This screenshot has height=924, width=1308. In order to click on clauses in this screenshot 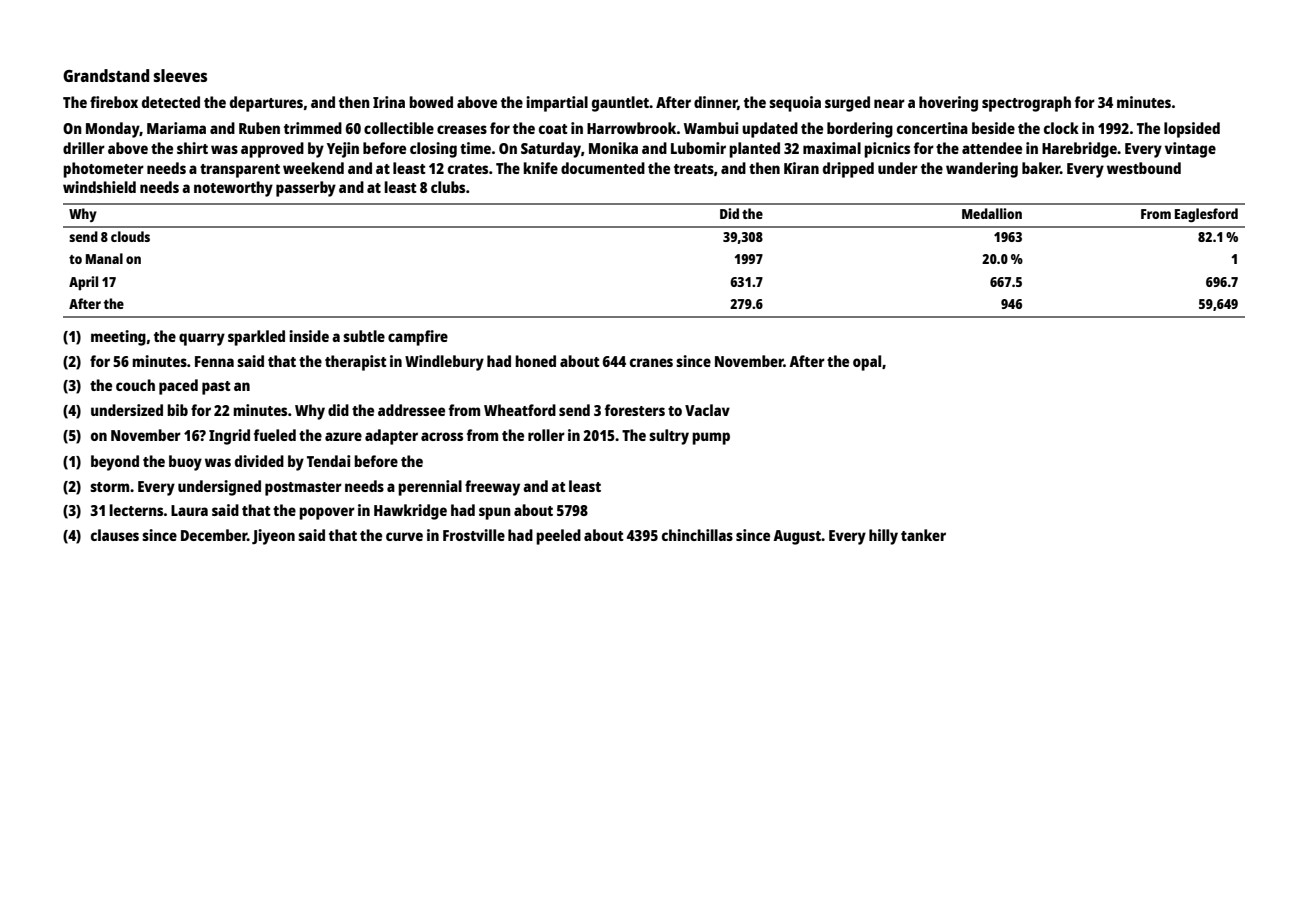, I will do `click(115, 535)`.
